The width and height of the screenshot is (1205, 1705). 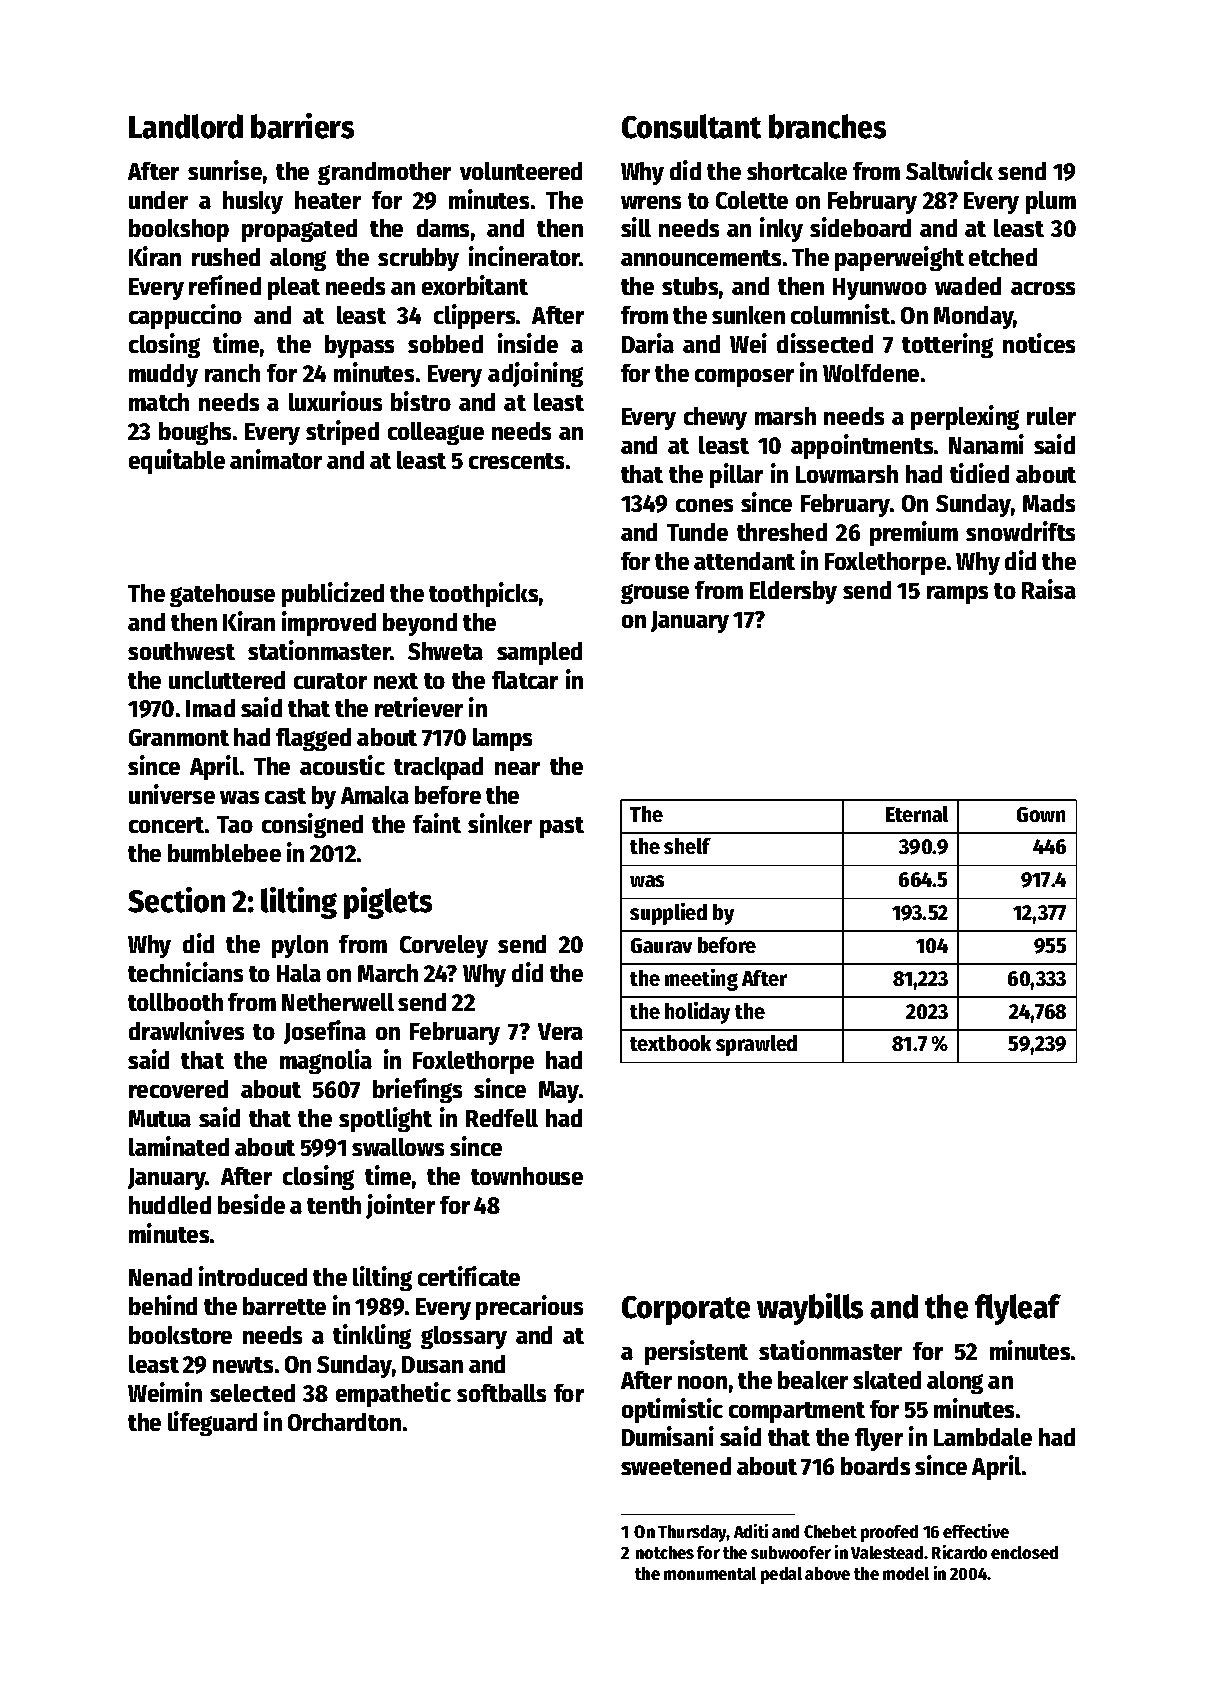 I want to click on softballs, so click(x=501, y=1393).
